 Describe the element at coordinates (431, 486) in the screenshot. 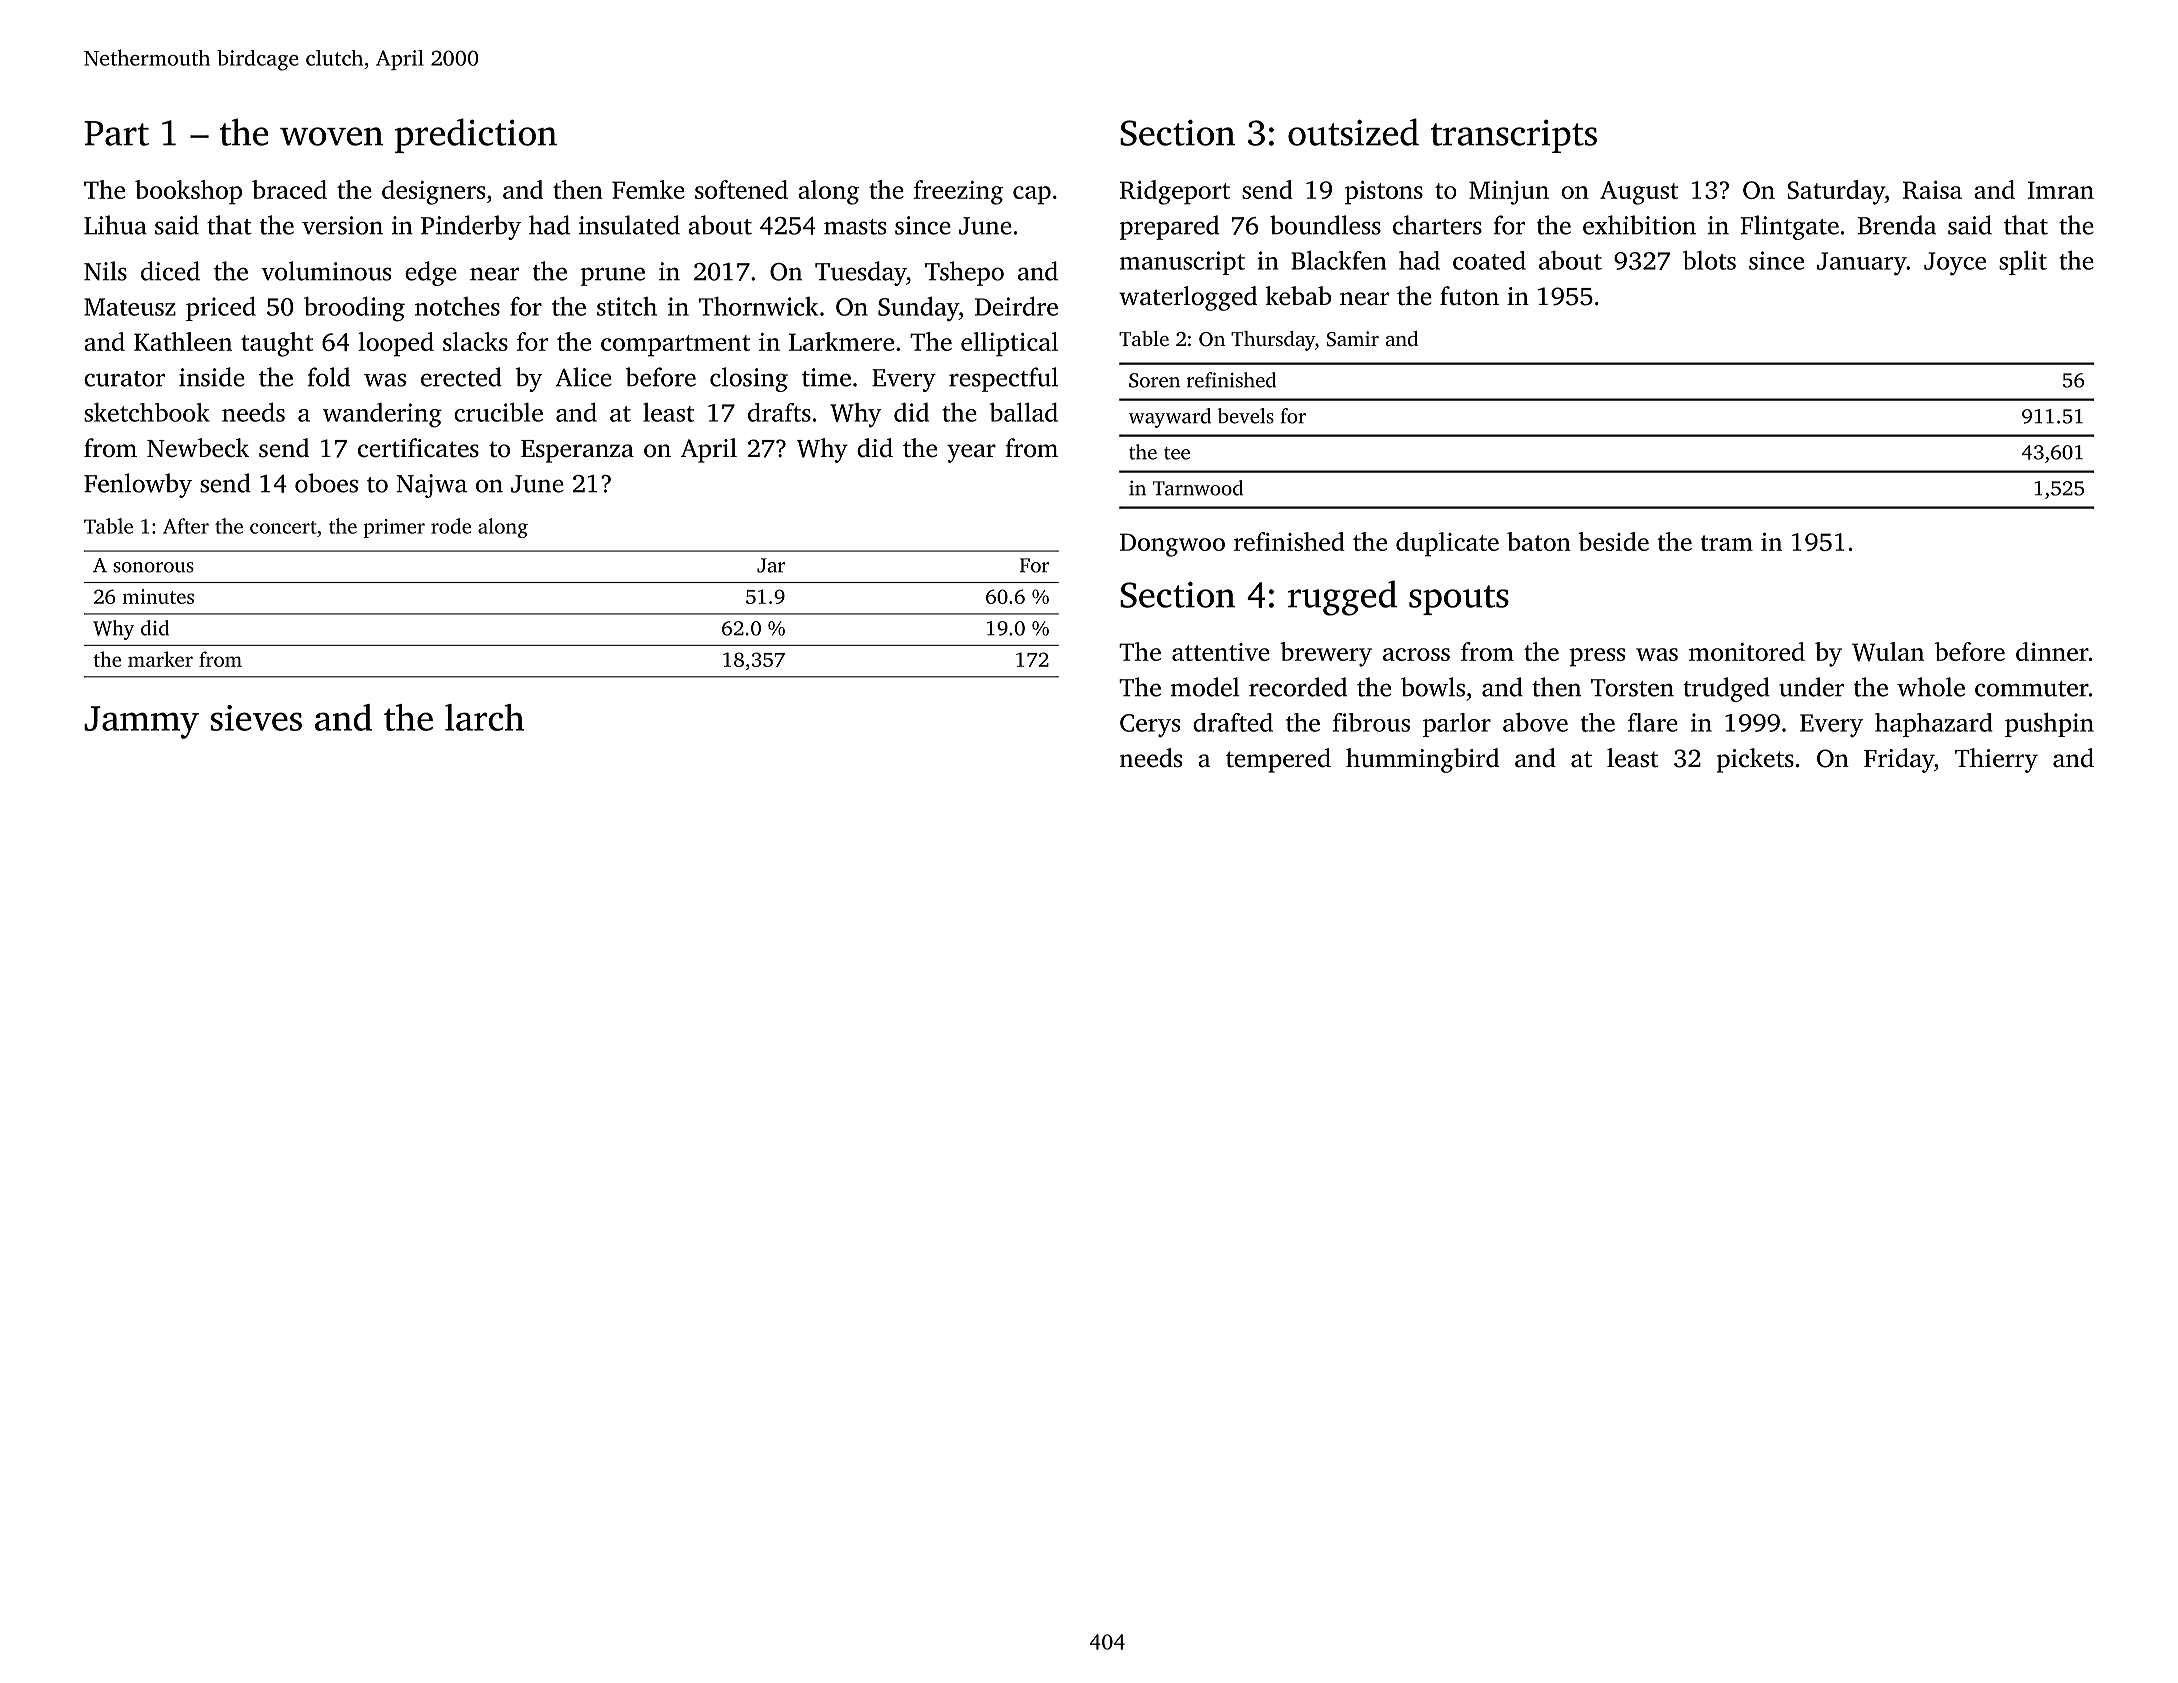

I see `Najwa` at that location.
